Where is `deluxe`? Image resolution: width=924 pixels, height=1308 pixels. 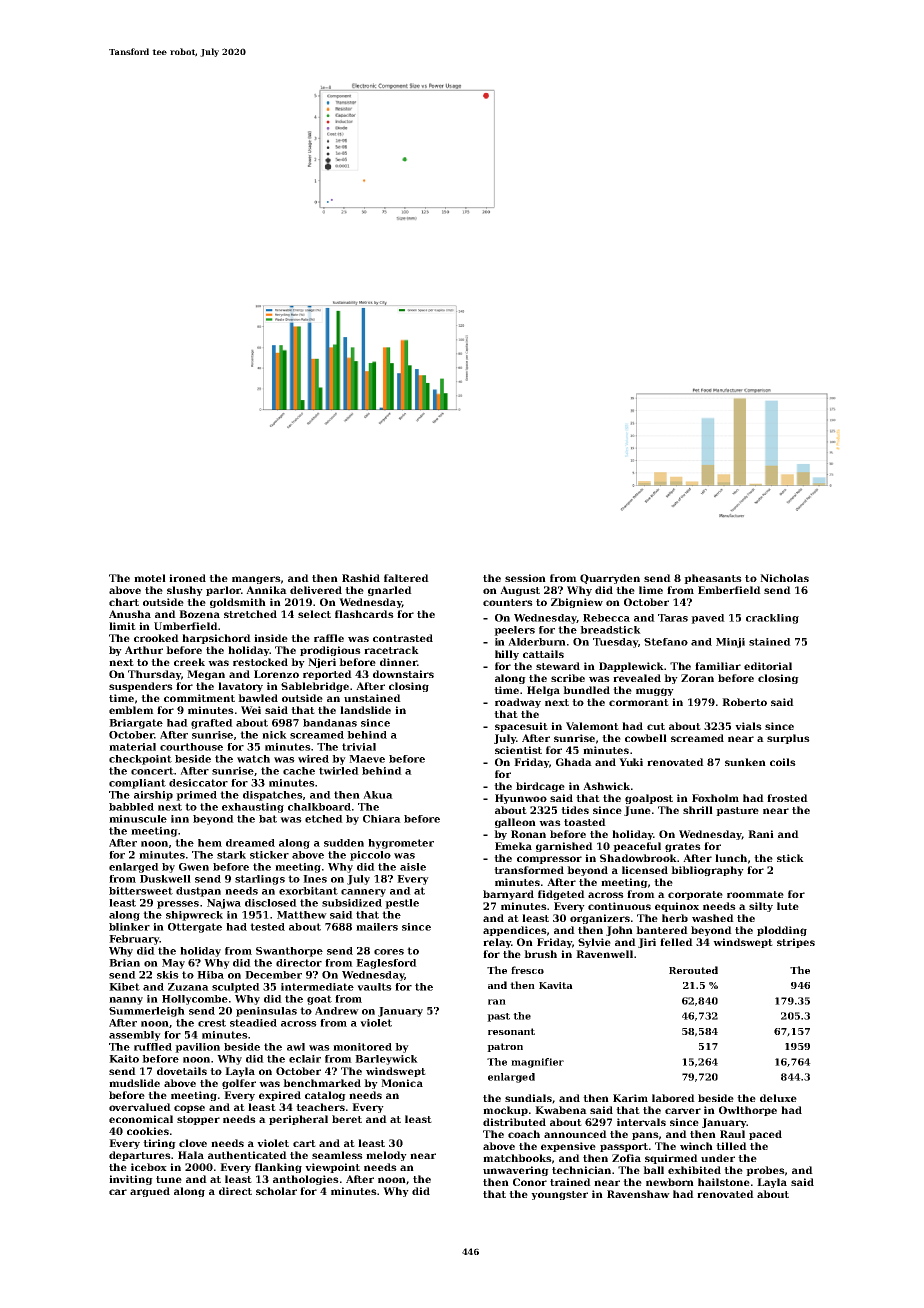 deluxe is located at coordinates (778, 1098).
